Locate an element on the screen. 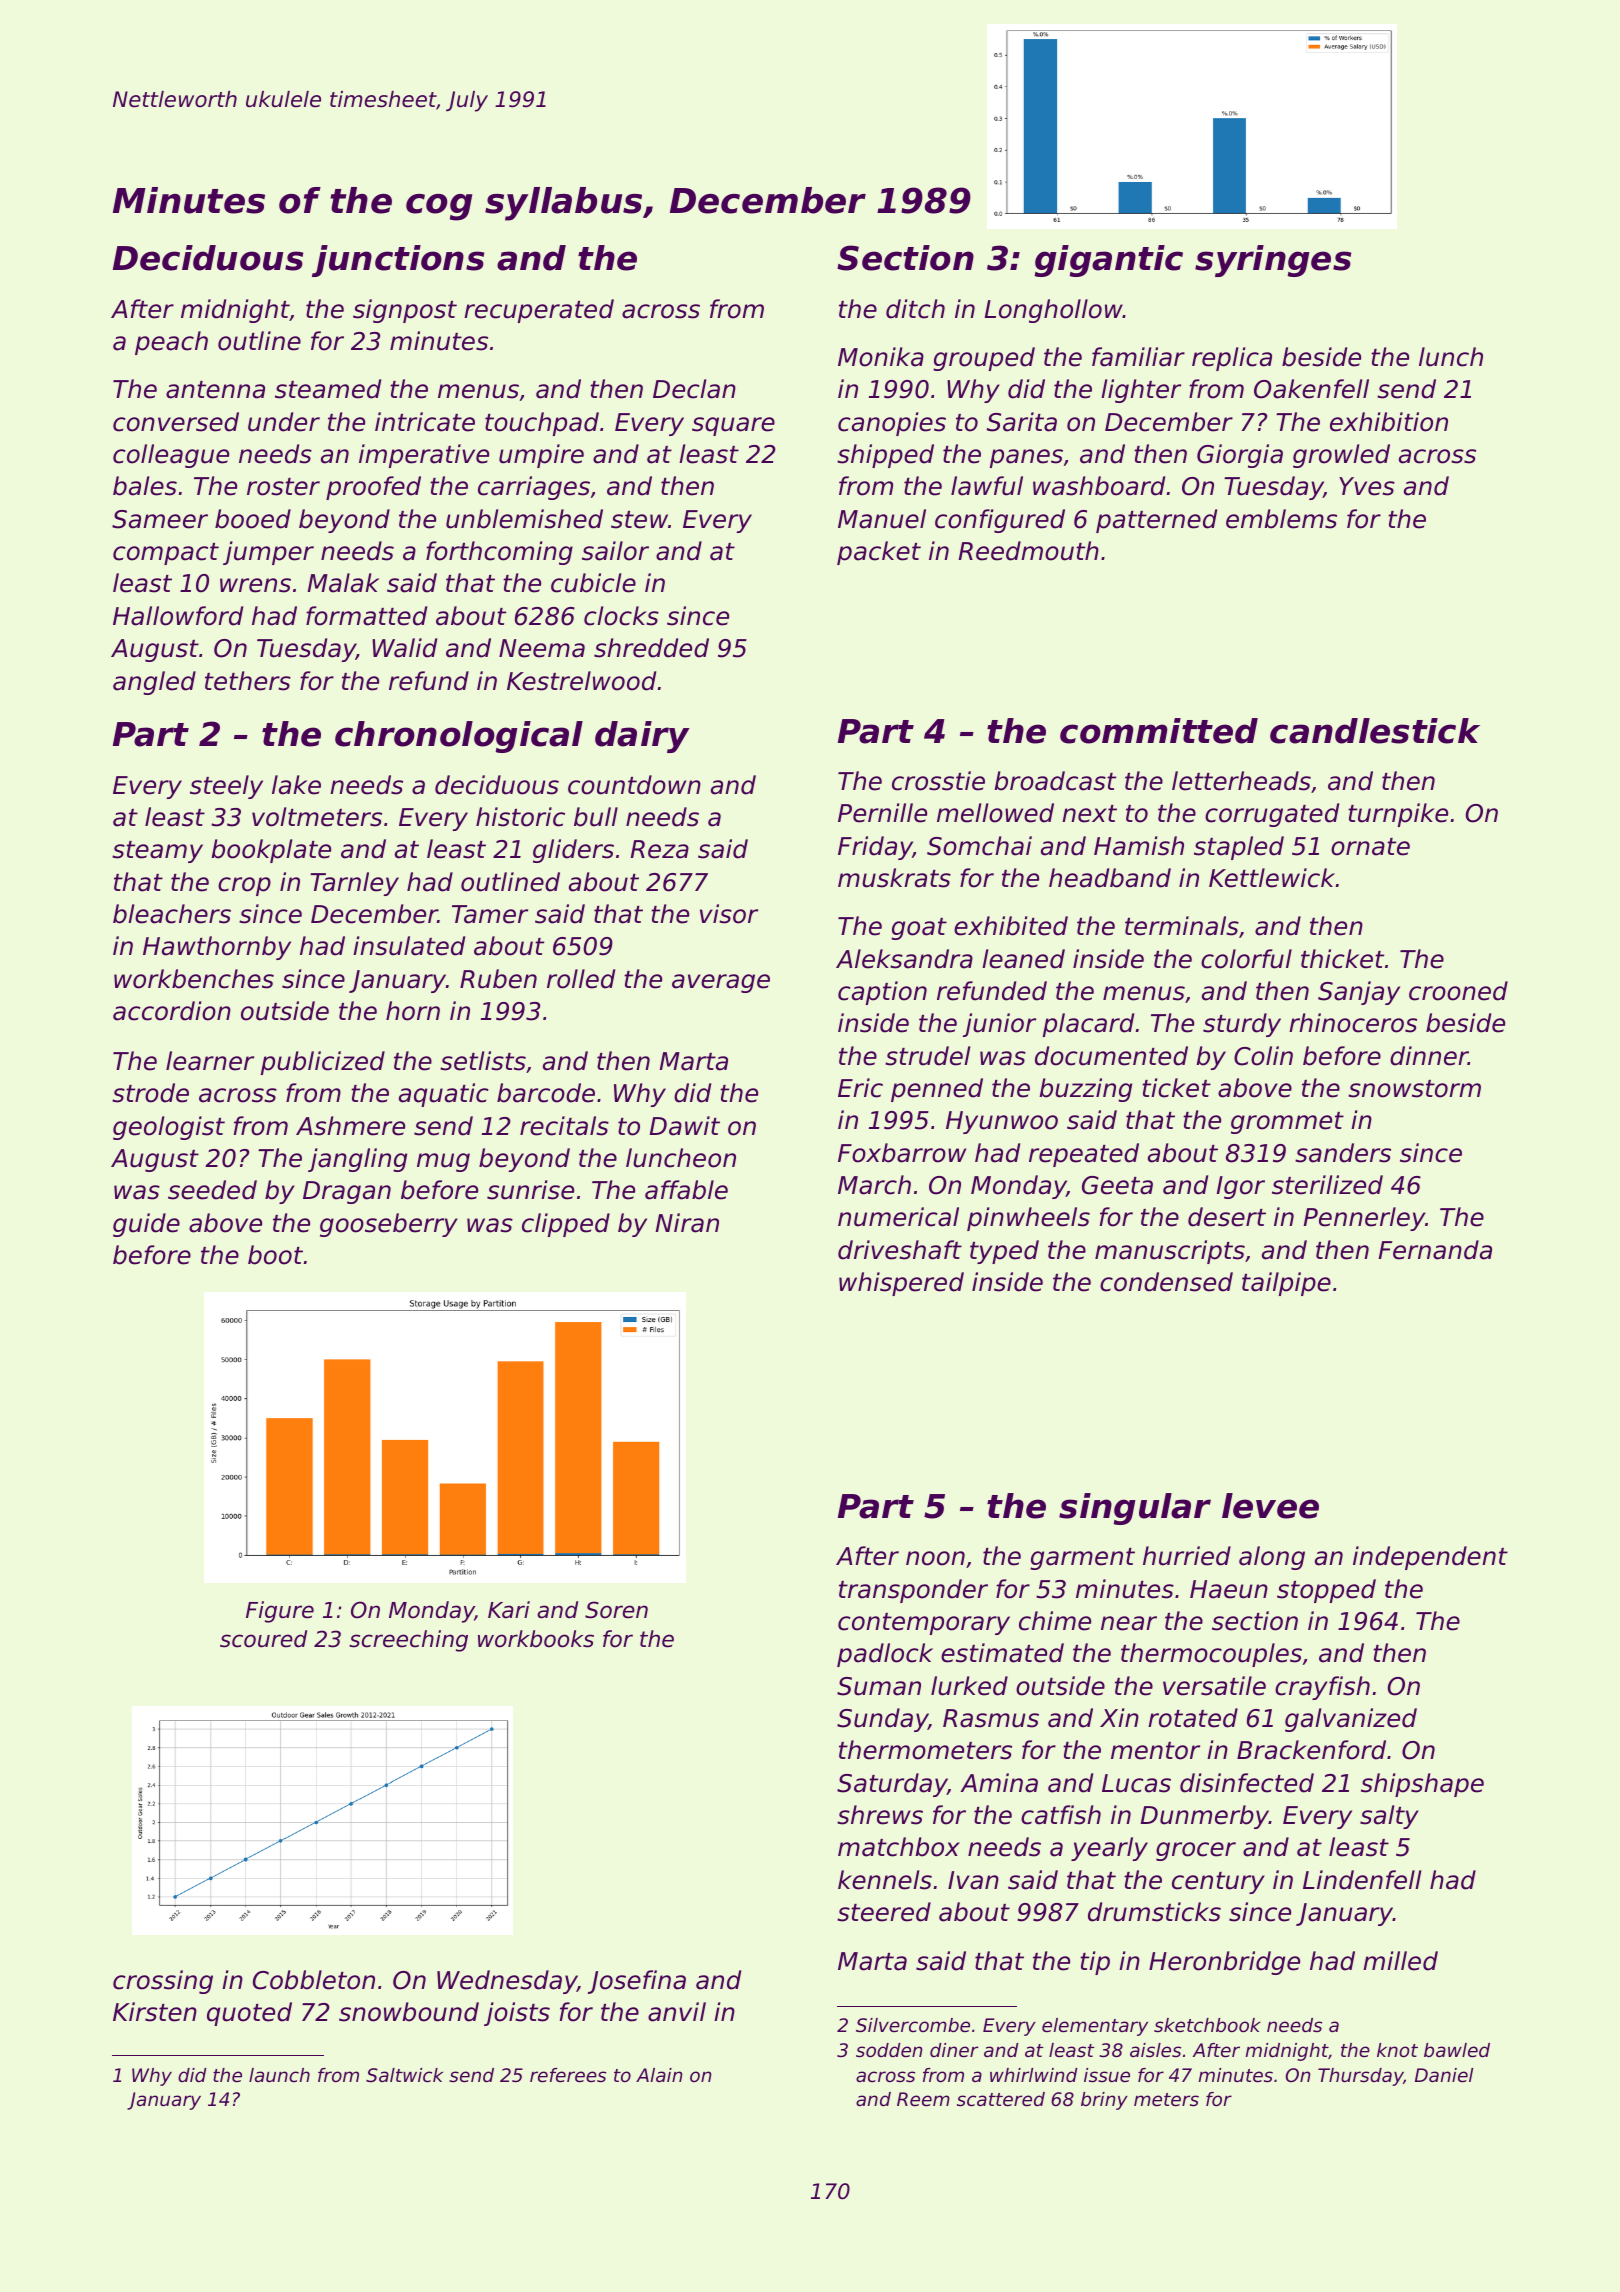 The height and width of the screenshot is (2292, 1620). lawful is located at coordinates (987, 486).
